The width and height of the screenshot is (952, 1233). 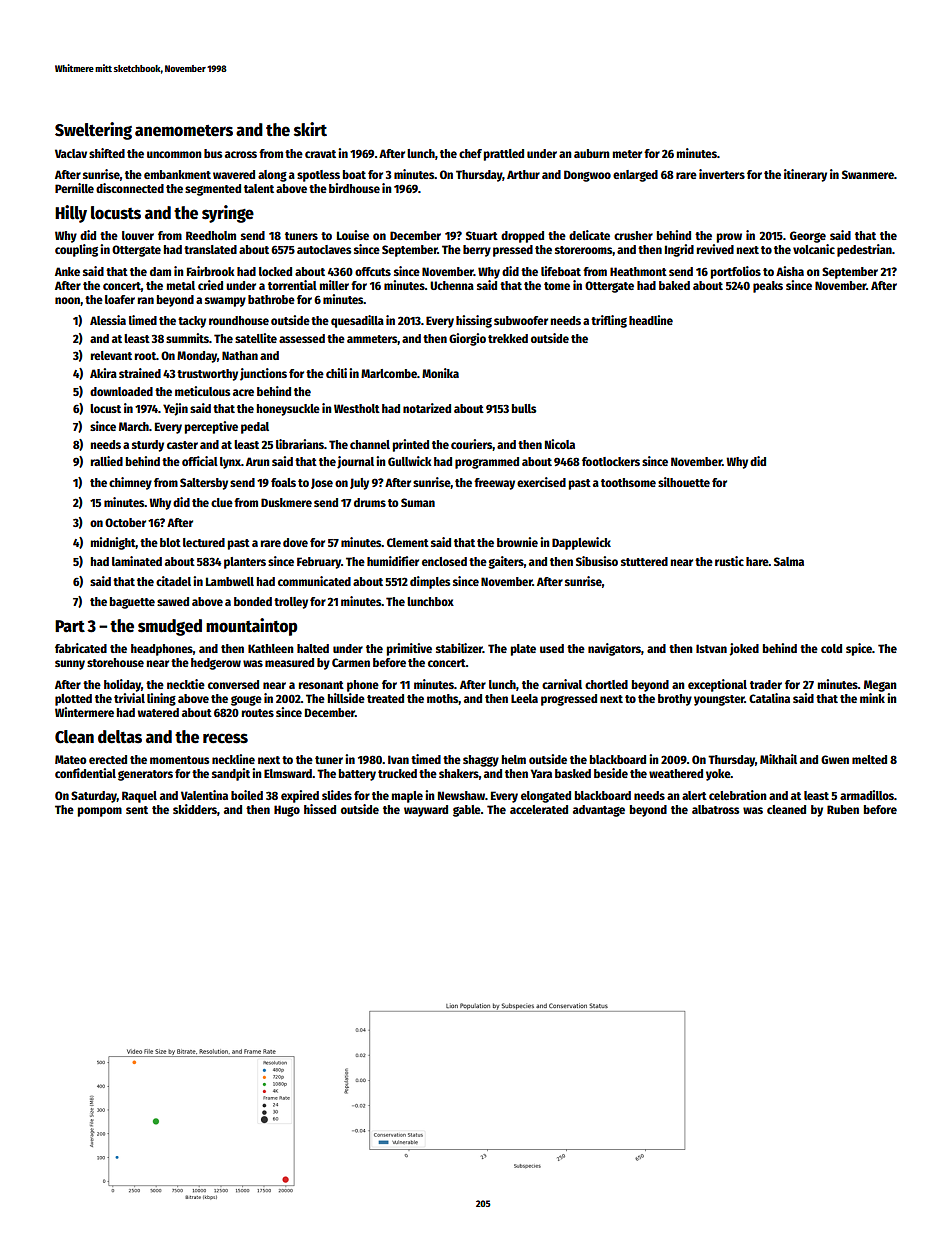 What do you see at coordinates (768, 287) in the screenshot?
I see `peaks` at bounding box center [768, 287].
